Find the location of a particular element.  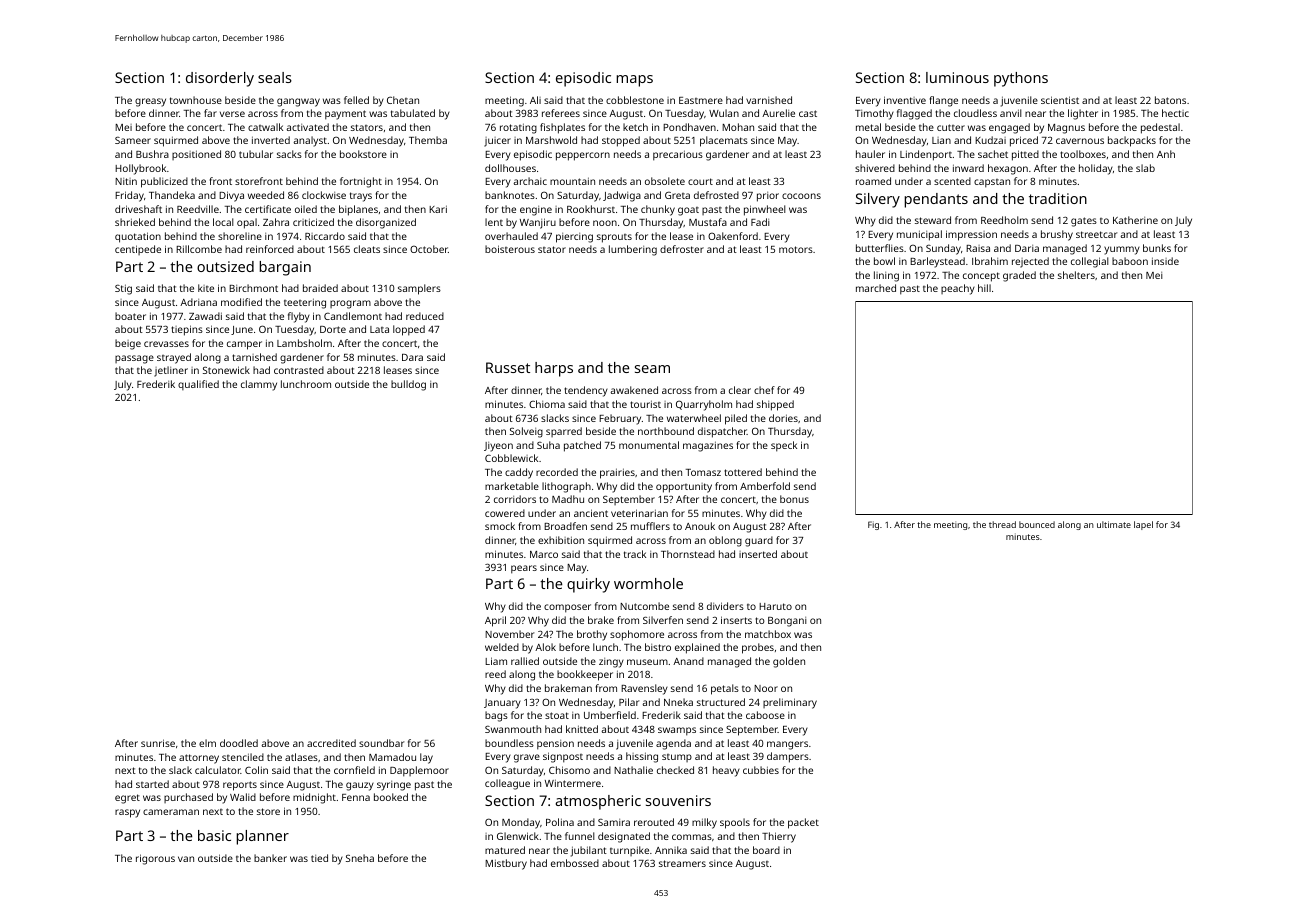

Monday is located at coordinates (521, 823).
